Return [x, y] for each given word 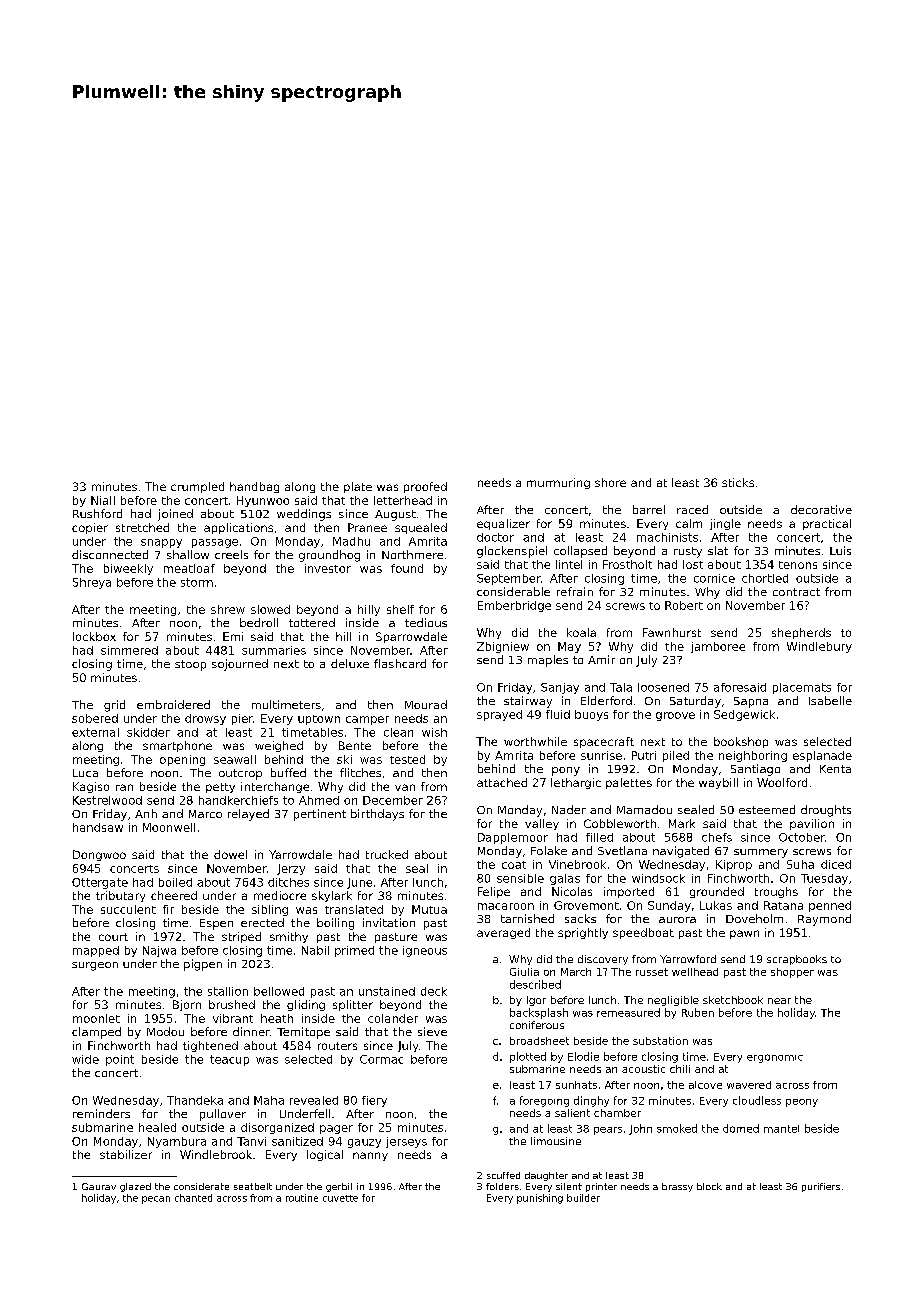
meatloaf [189, 568]
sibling [270, 910]
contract [796, 592]
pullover [223, 1115]
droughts [826, 811]
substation [660, 1041]
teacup [229, 1060]
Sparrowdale [411, 637]
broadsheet [539, 1041]
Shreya [92, 583]
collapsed [580, 552]
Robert [684, 605]
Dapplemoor [513, 838]
